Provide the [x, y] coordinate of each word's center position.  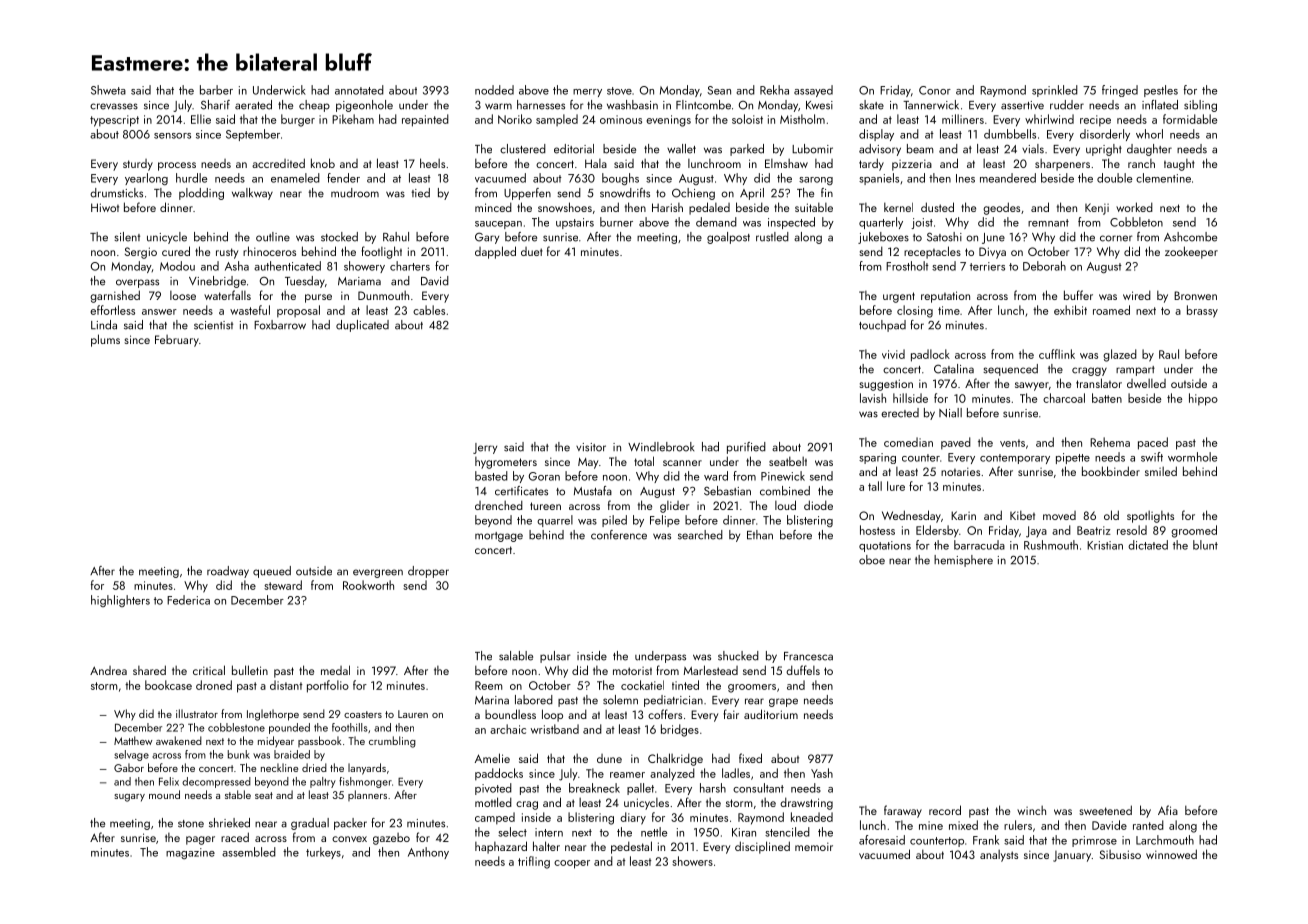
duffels [803, 670]
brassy [1202, 311]
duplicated [362, 326]
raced [235, 837]
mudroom [355, 193]
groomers [752, 688]
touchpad [882, 326]
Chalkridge [675, 759]
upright [1104, 150]
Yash [822, 773]
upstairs [575, 223]
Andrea [108, 670]
